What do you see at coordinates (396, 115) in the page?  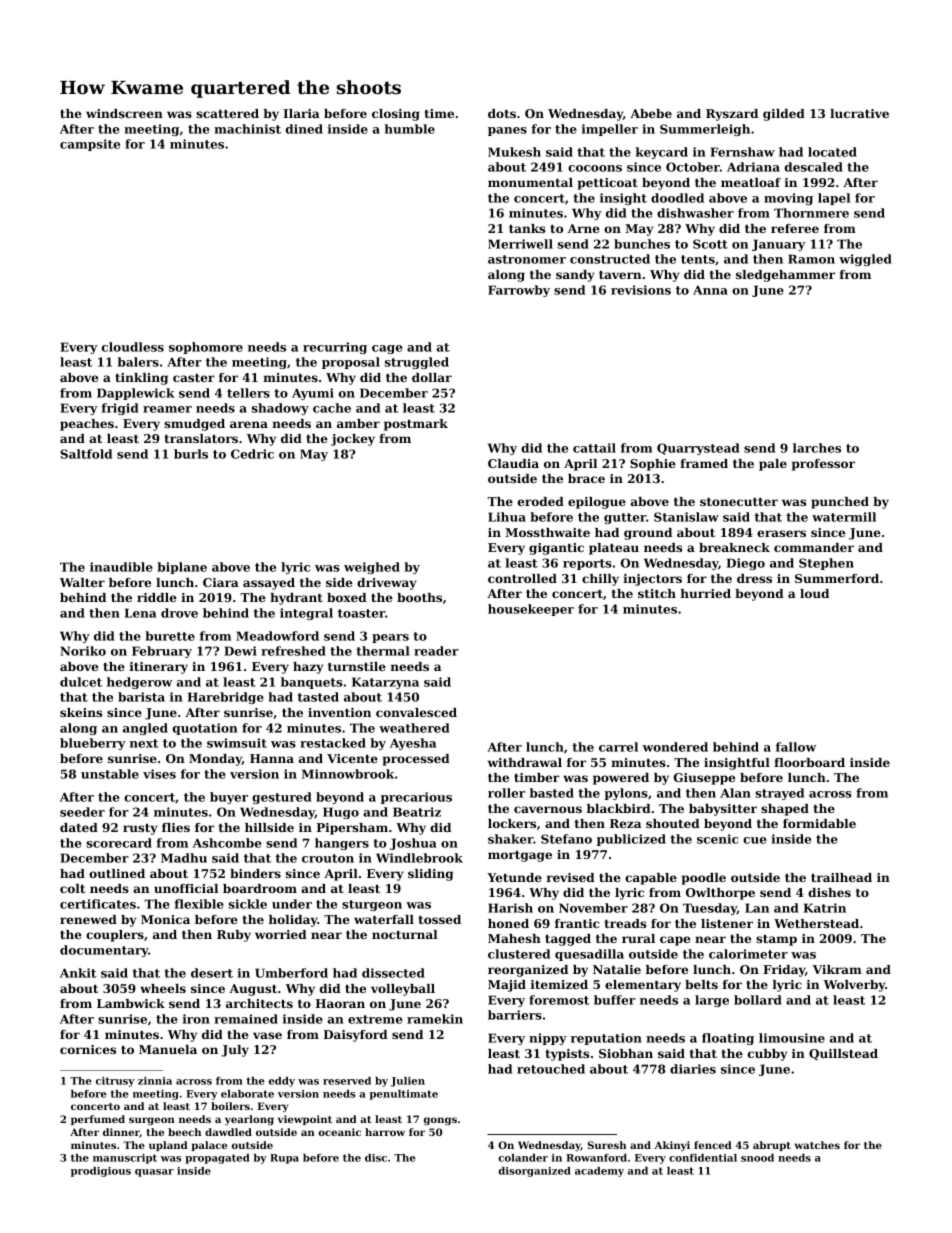 I see `closing` at bounding box center [396, 115].
